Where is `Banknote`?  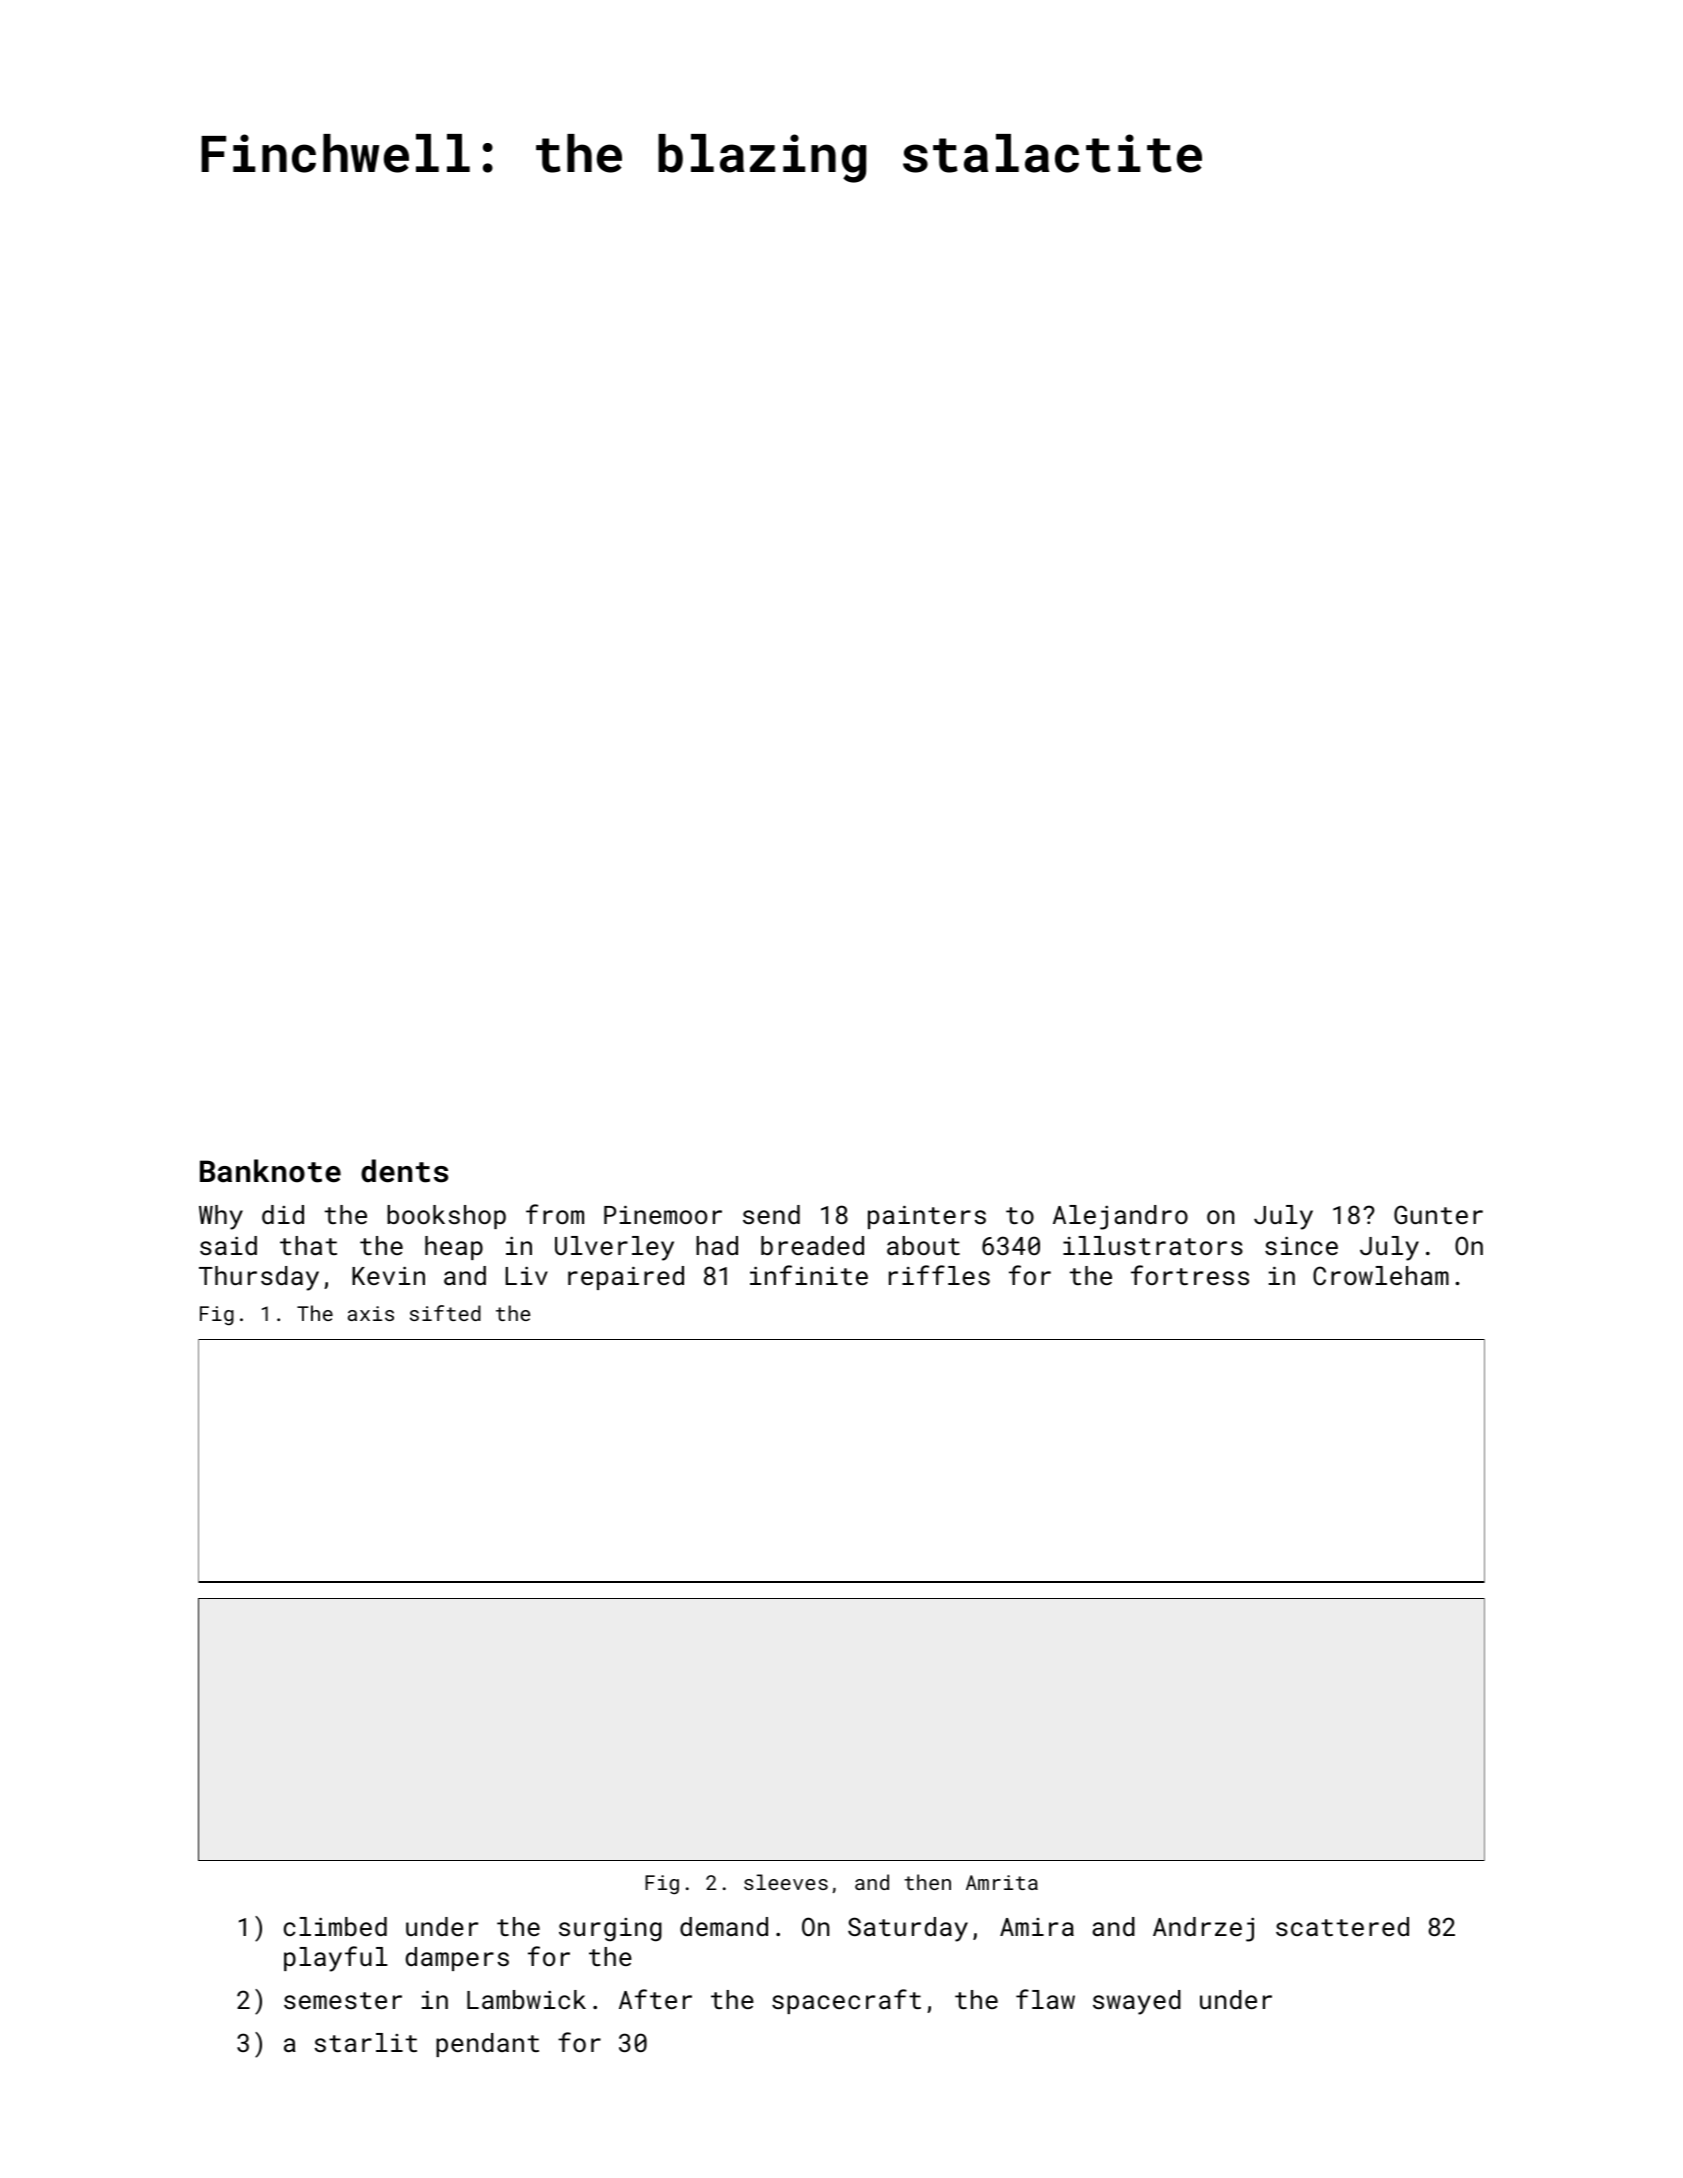
Banknote is located at coordinates (270, 1171).
